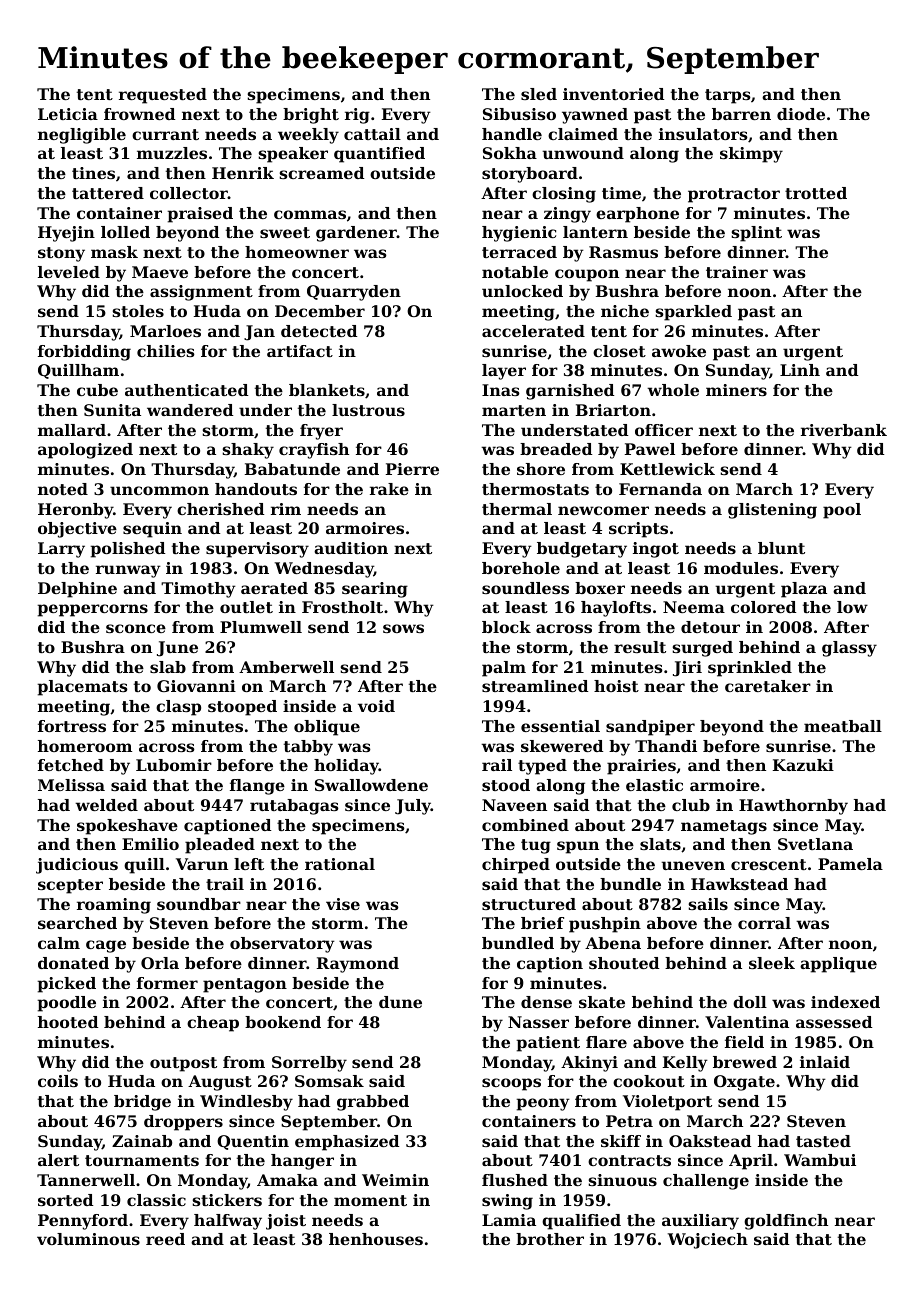  Describe the element at coordinates (165, 1239) in the page. I see `reed` at that location.
